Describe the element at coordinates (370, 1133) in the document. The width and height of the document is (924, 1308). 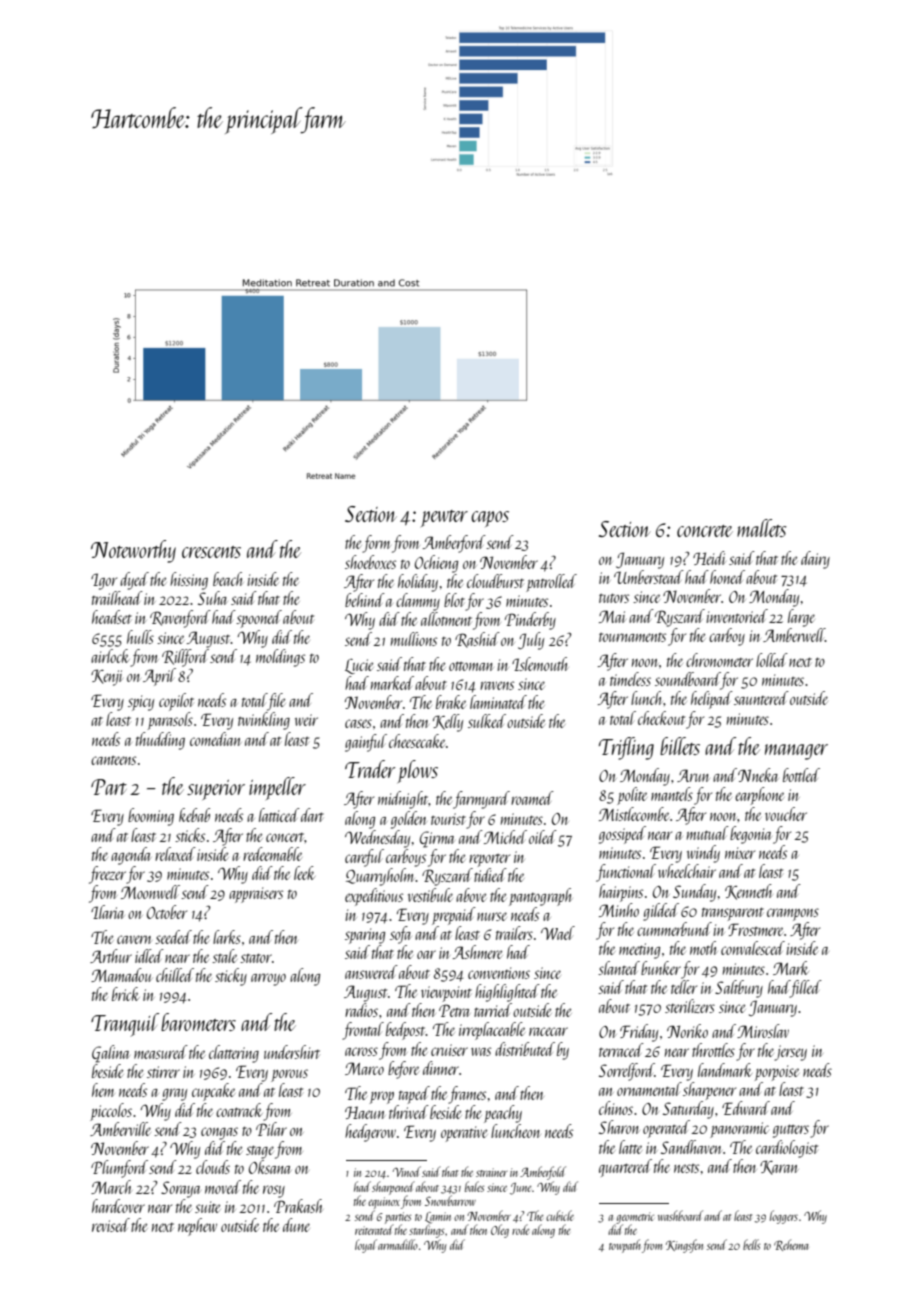
I see `hedgerow` at that location.
